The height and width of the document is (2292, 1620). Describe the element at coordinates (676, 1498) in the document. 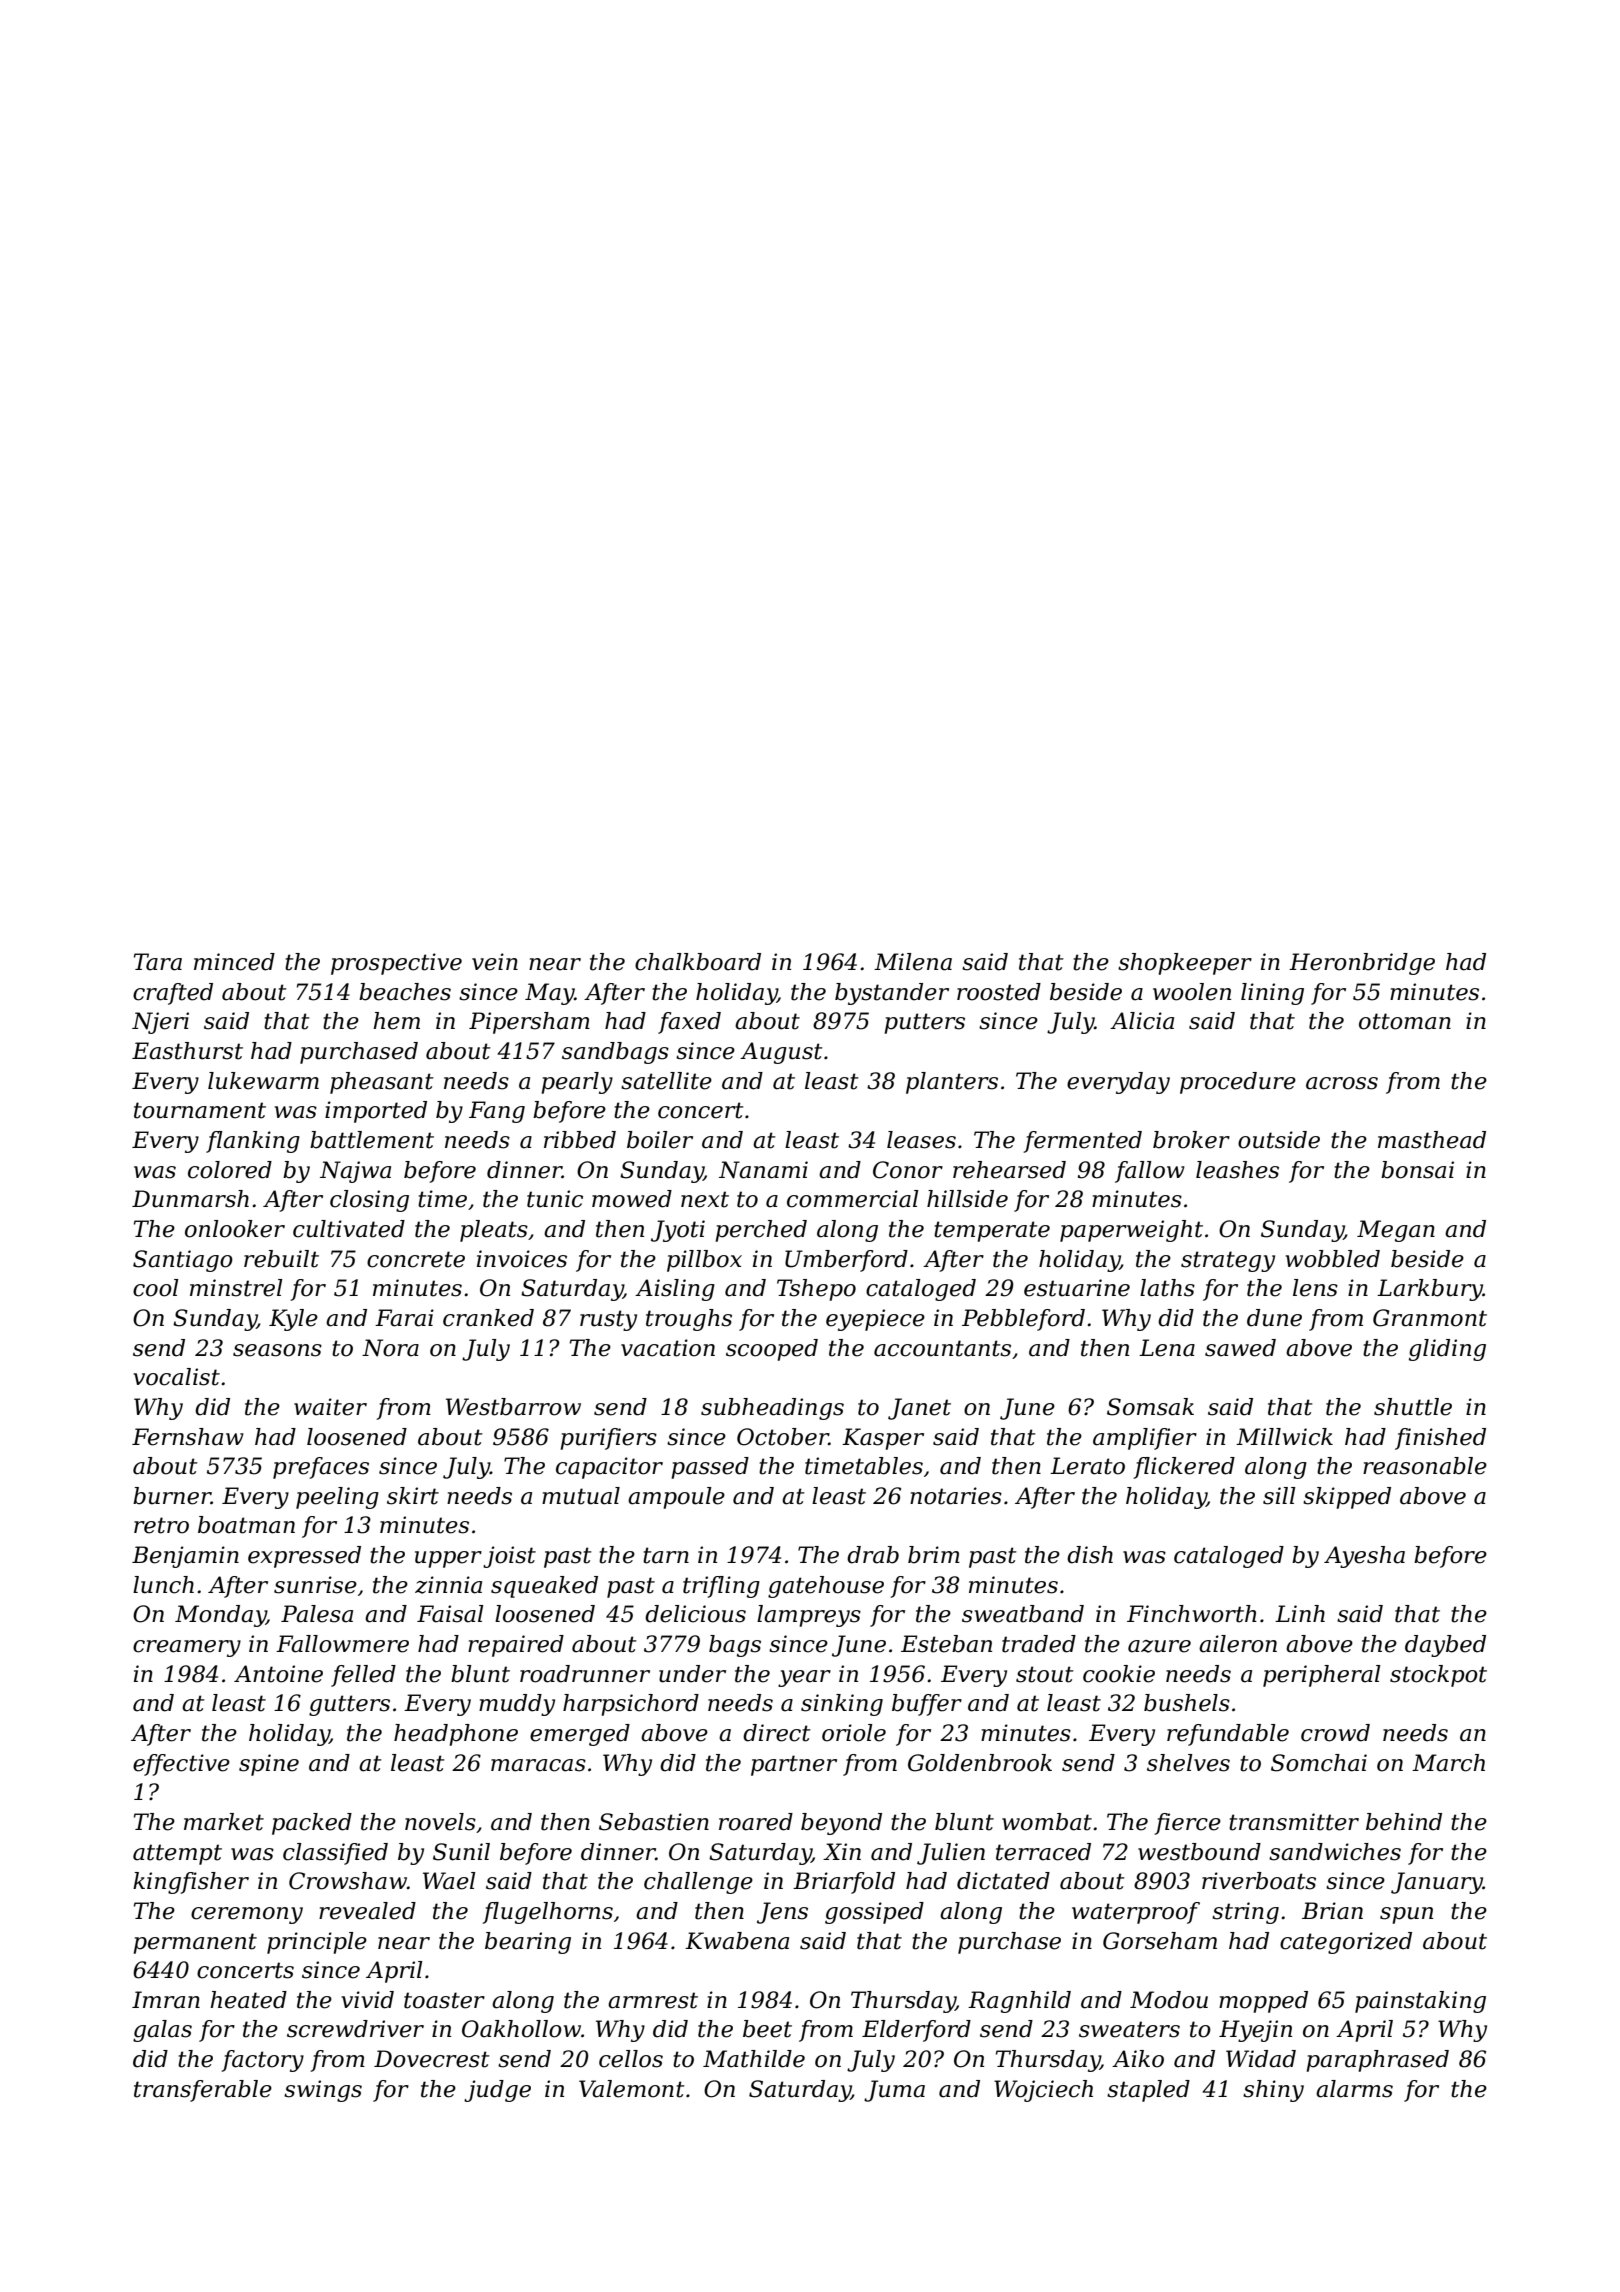

I see `ampoule` at that location.
